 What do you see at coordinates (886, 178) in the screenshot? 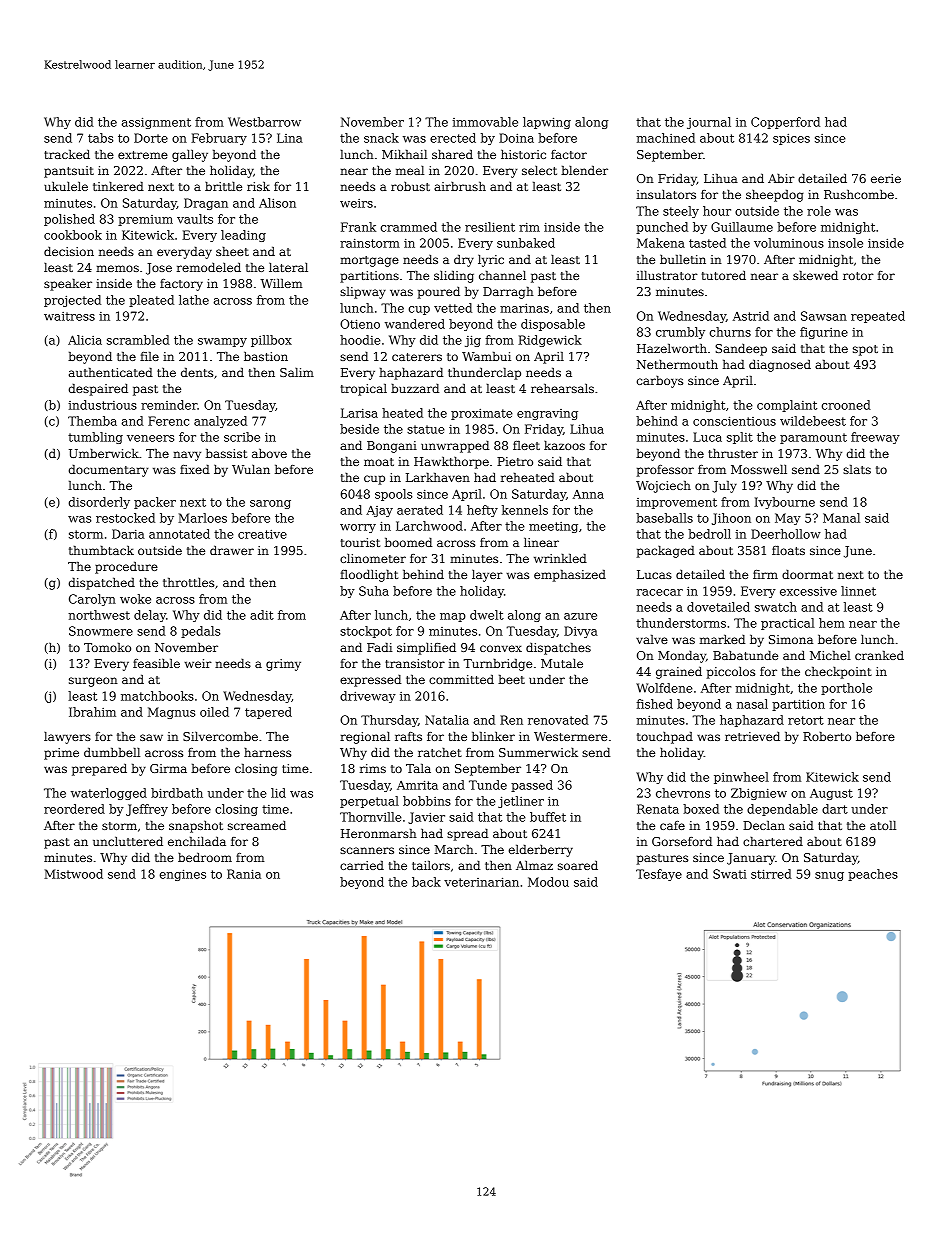
I see `eerie` at bounding box center [886, 178].
